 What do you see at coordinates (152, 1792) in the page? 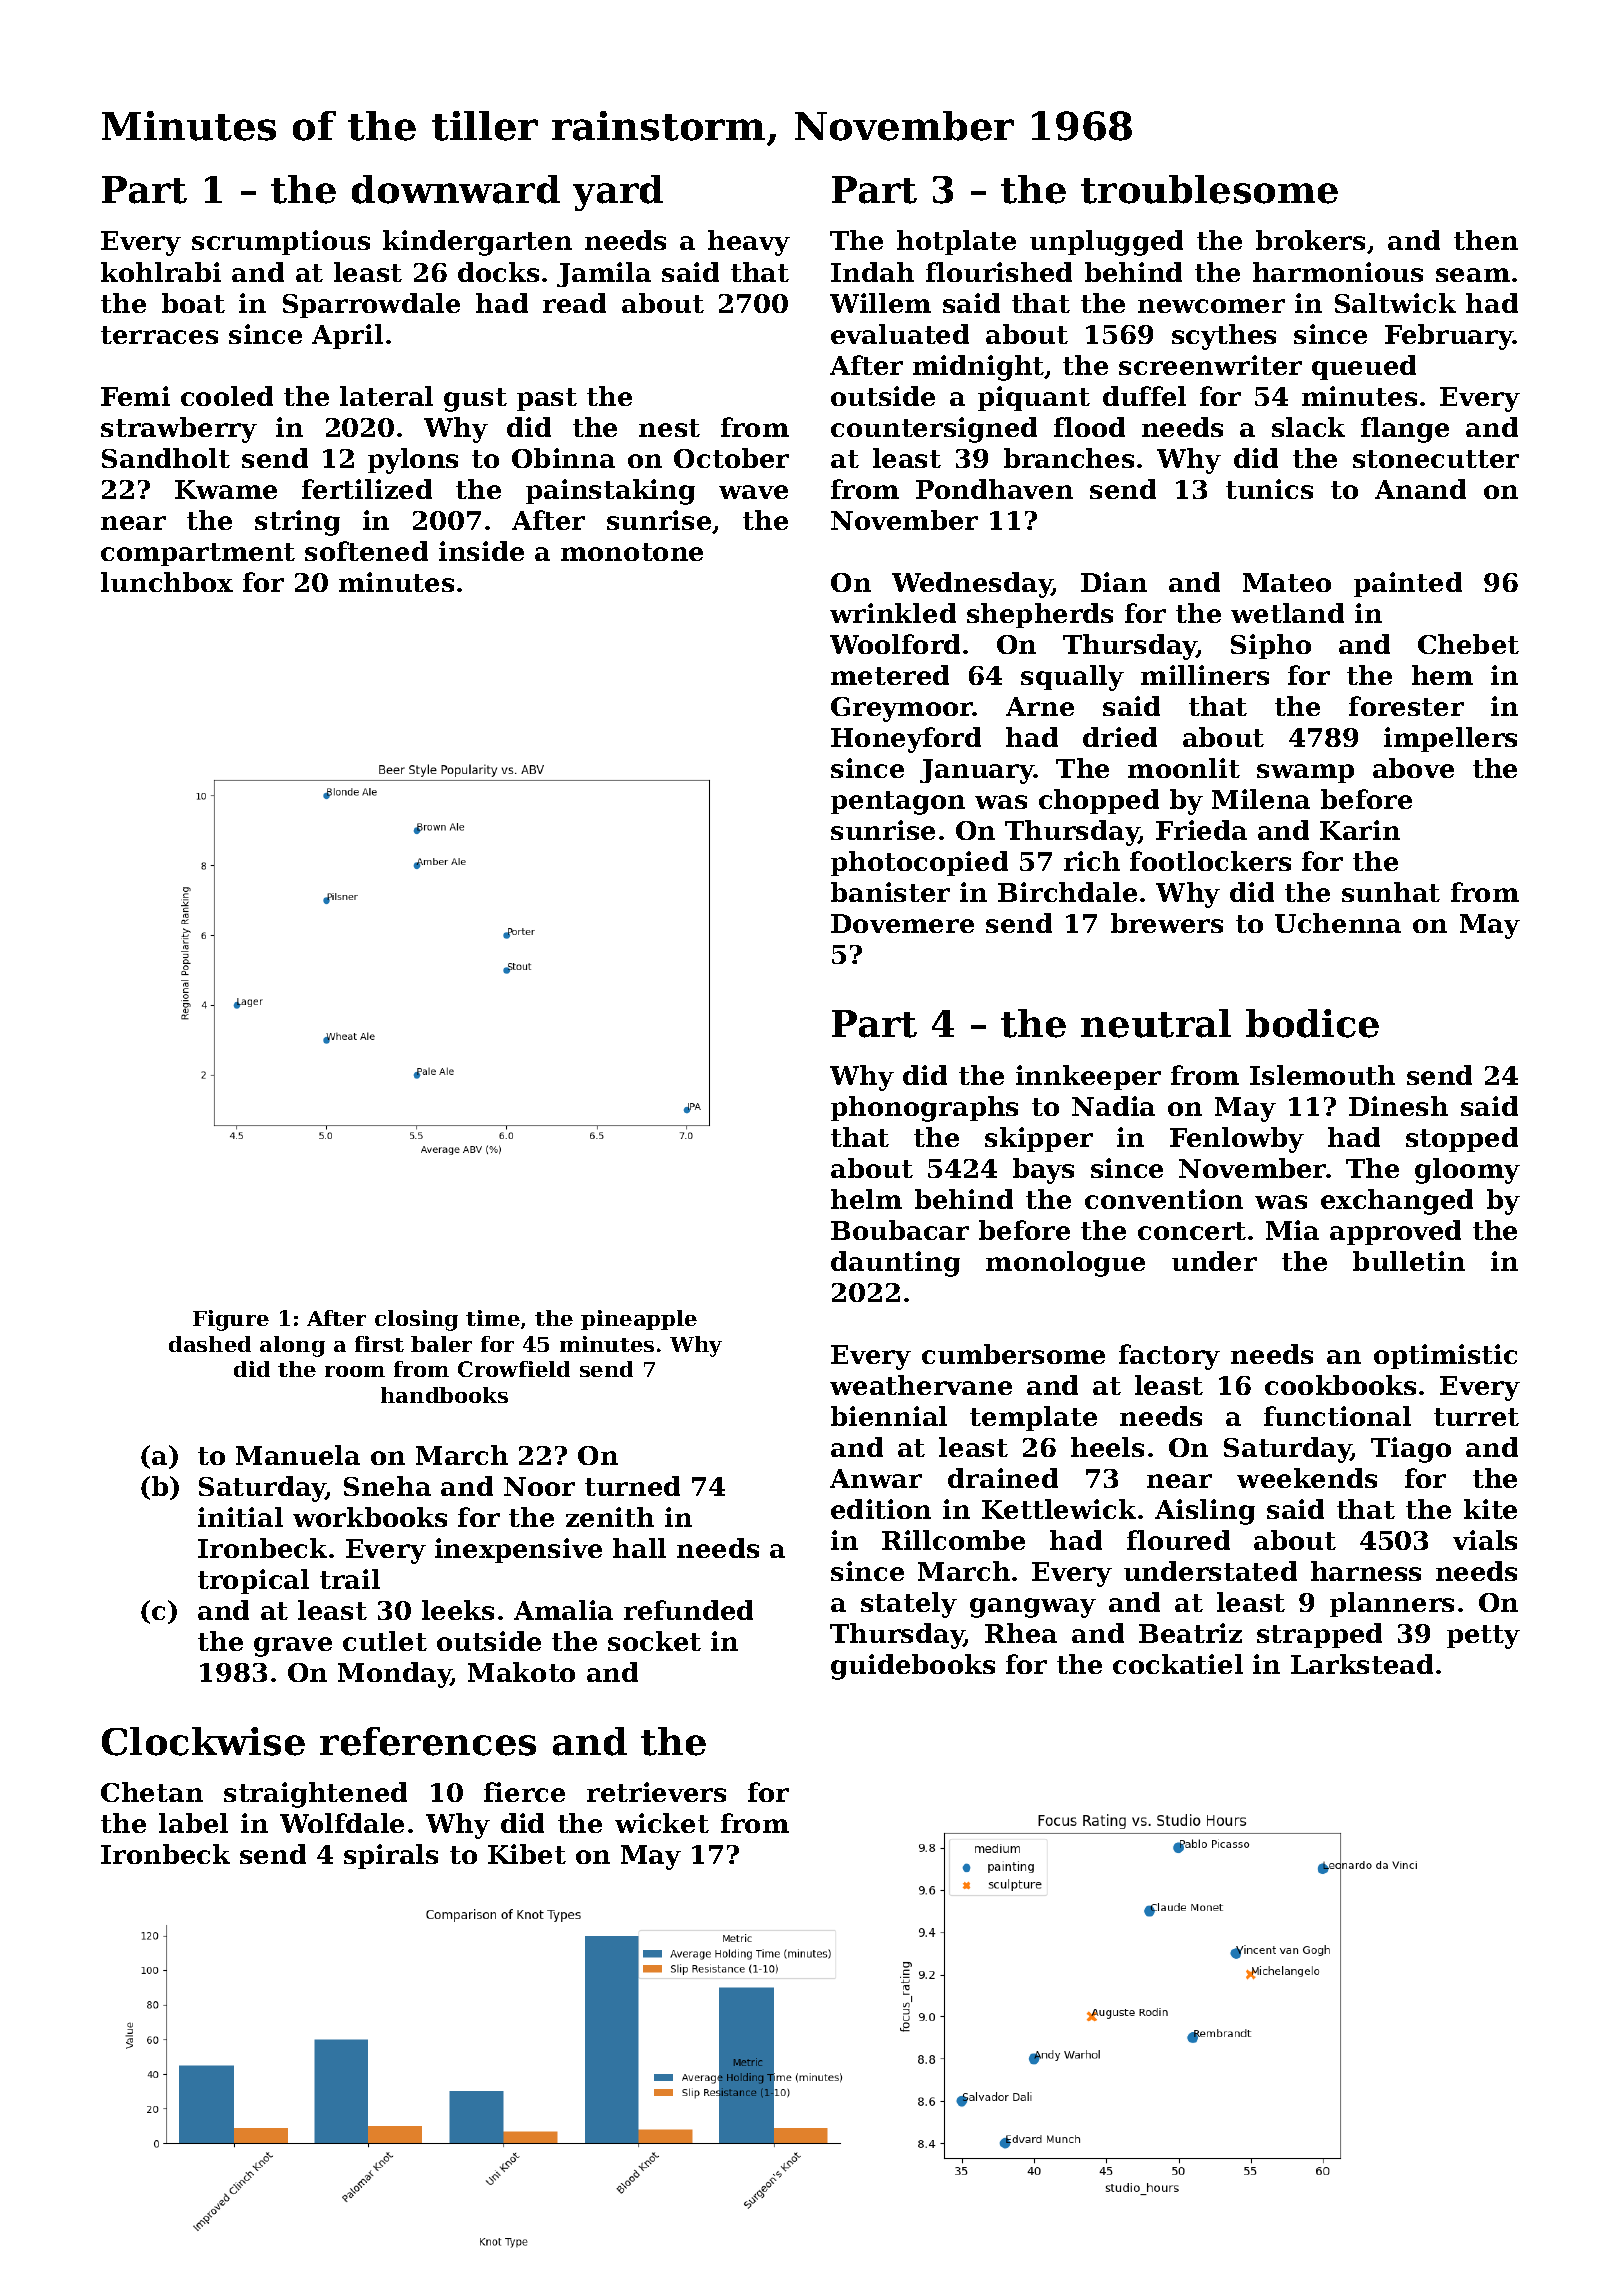
I see `Chetan` at bounding box center [152, 1792].
